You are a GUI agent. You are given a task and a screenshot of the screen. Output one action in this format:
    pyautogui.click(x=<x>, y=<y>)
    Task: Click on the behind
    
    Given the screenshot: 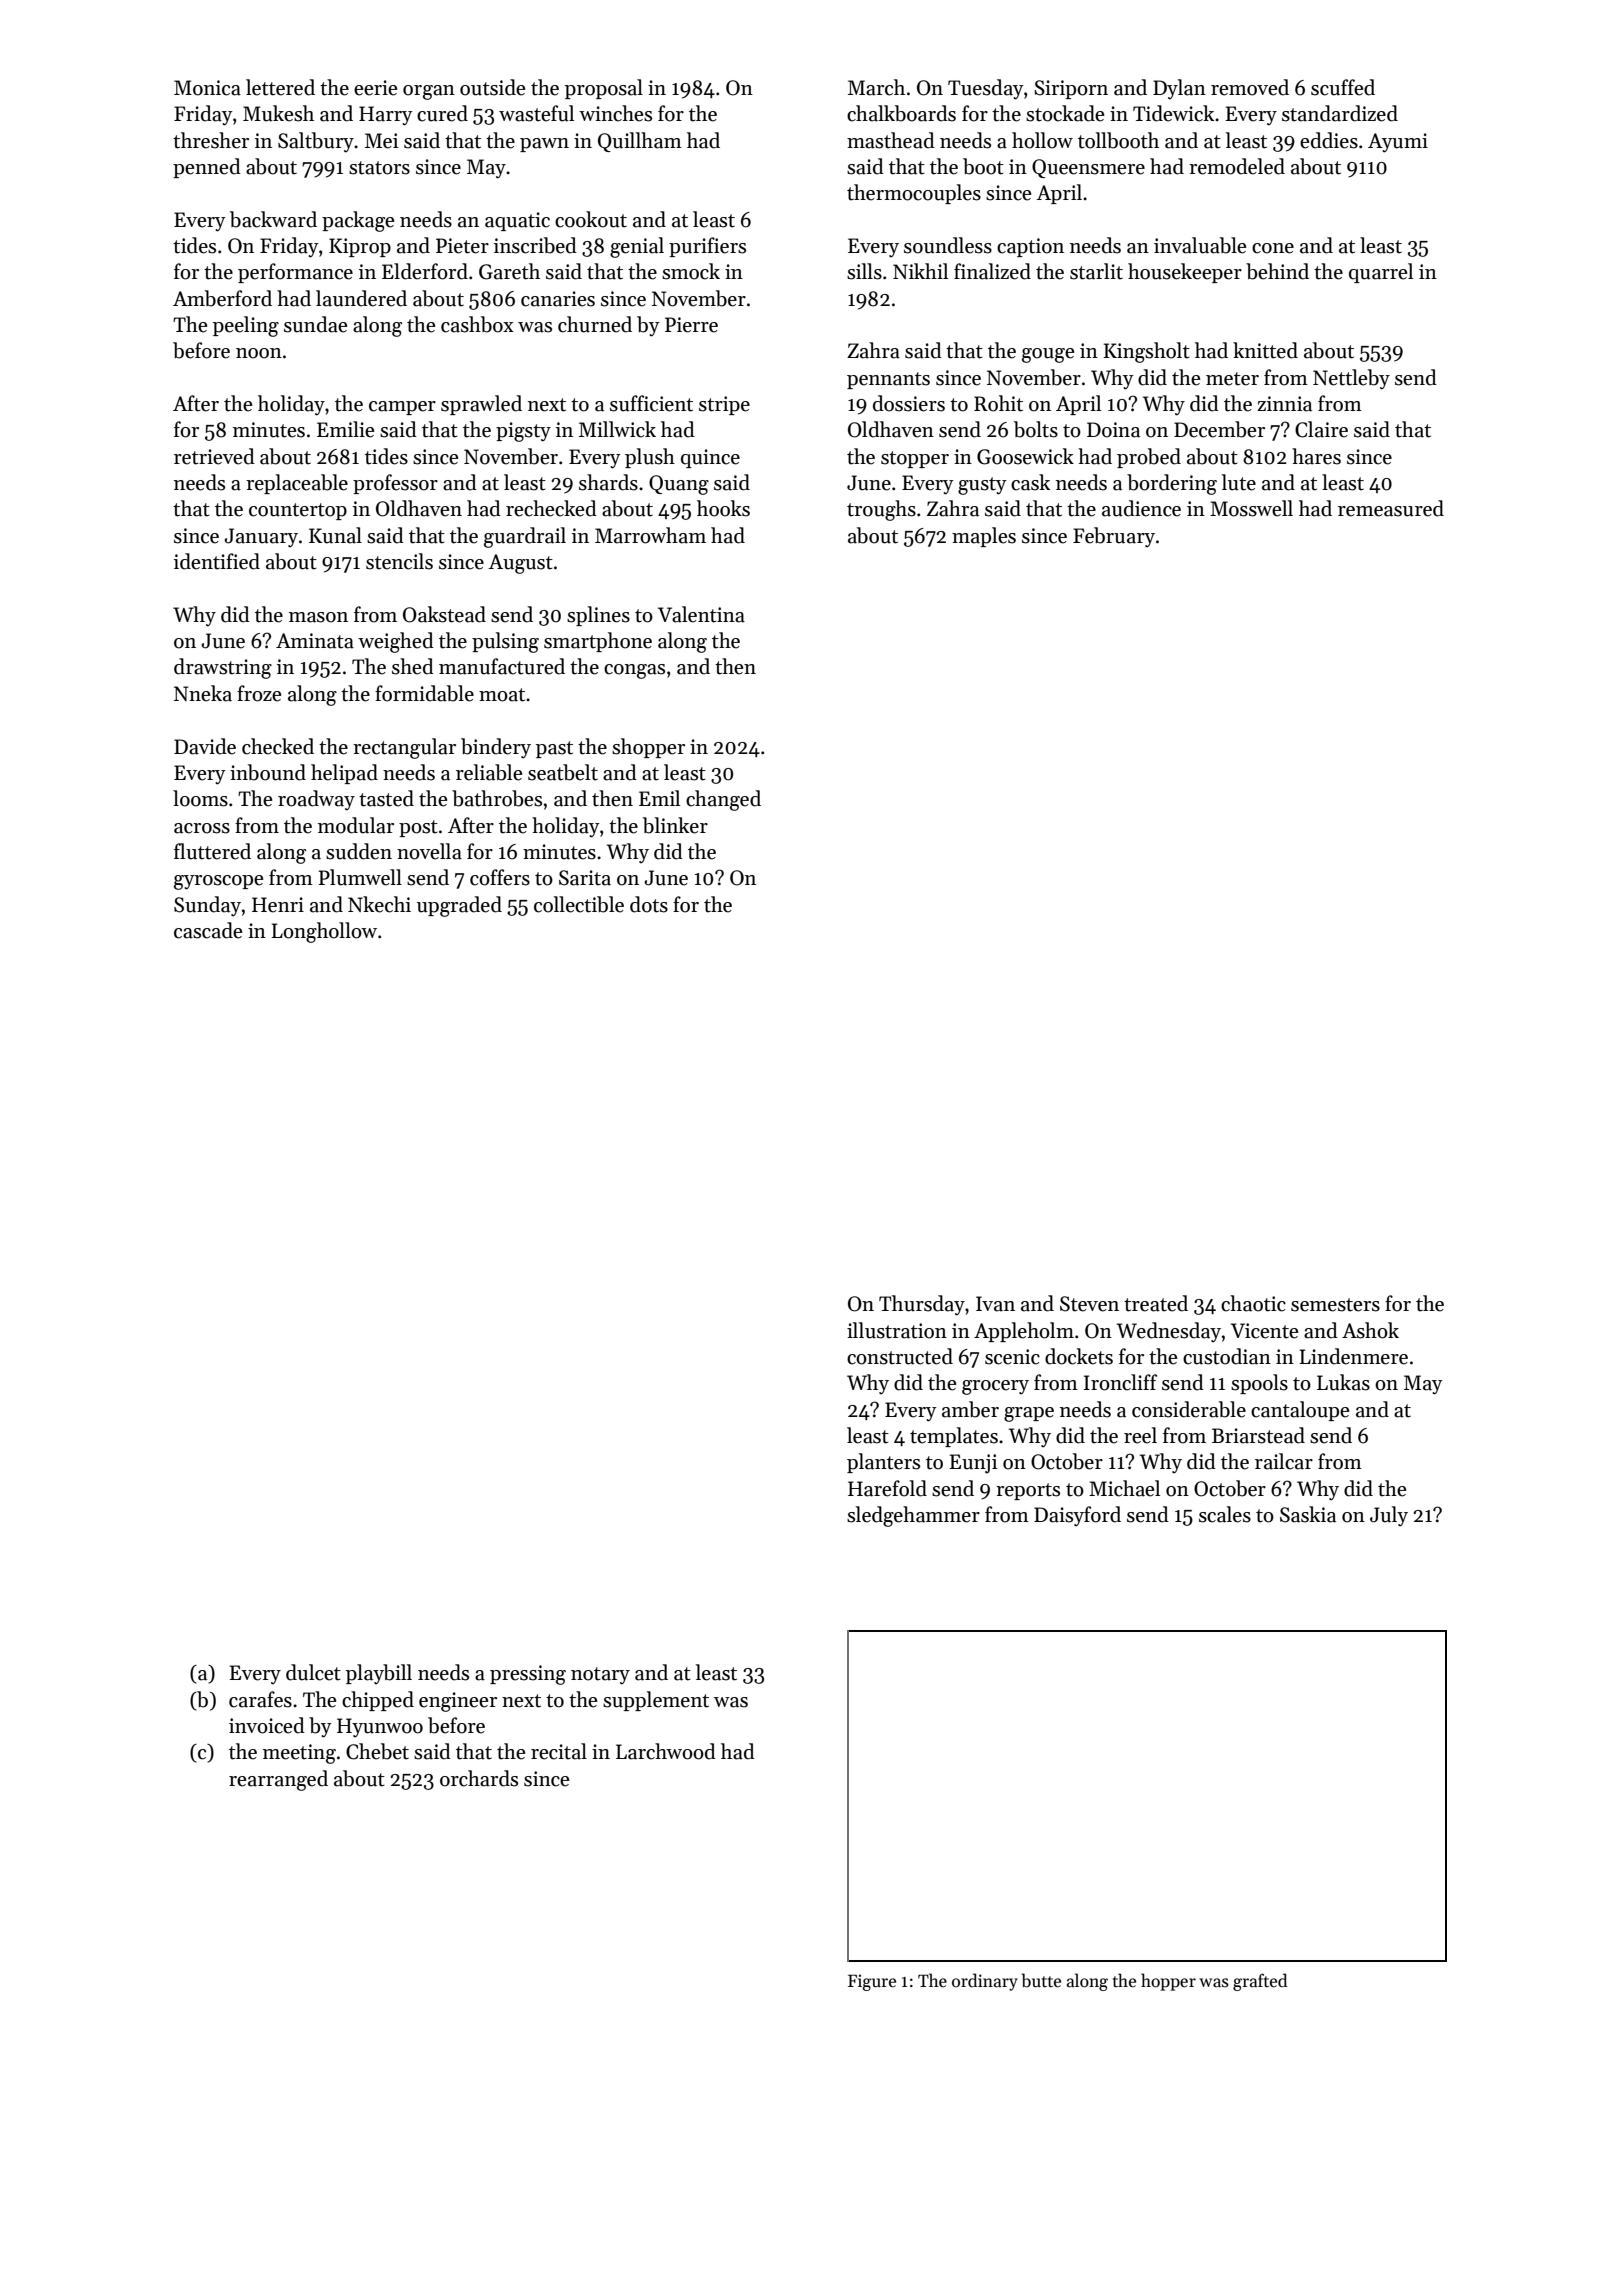 What is the action you would take?
    pyautogui.click(x=1277, y=271)
